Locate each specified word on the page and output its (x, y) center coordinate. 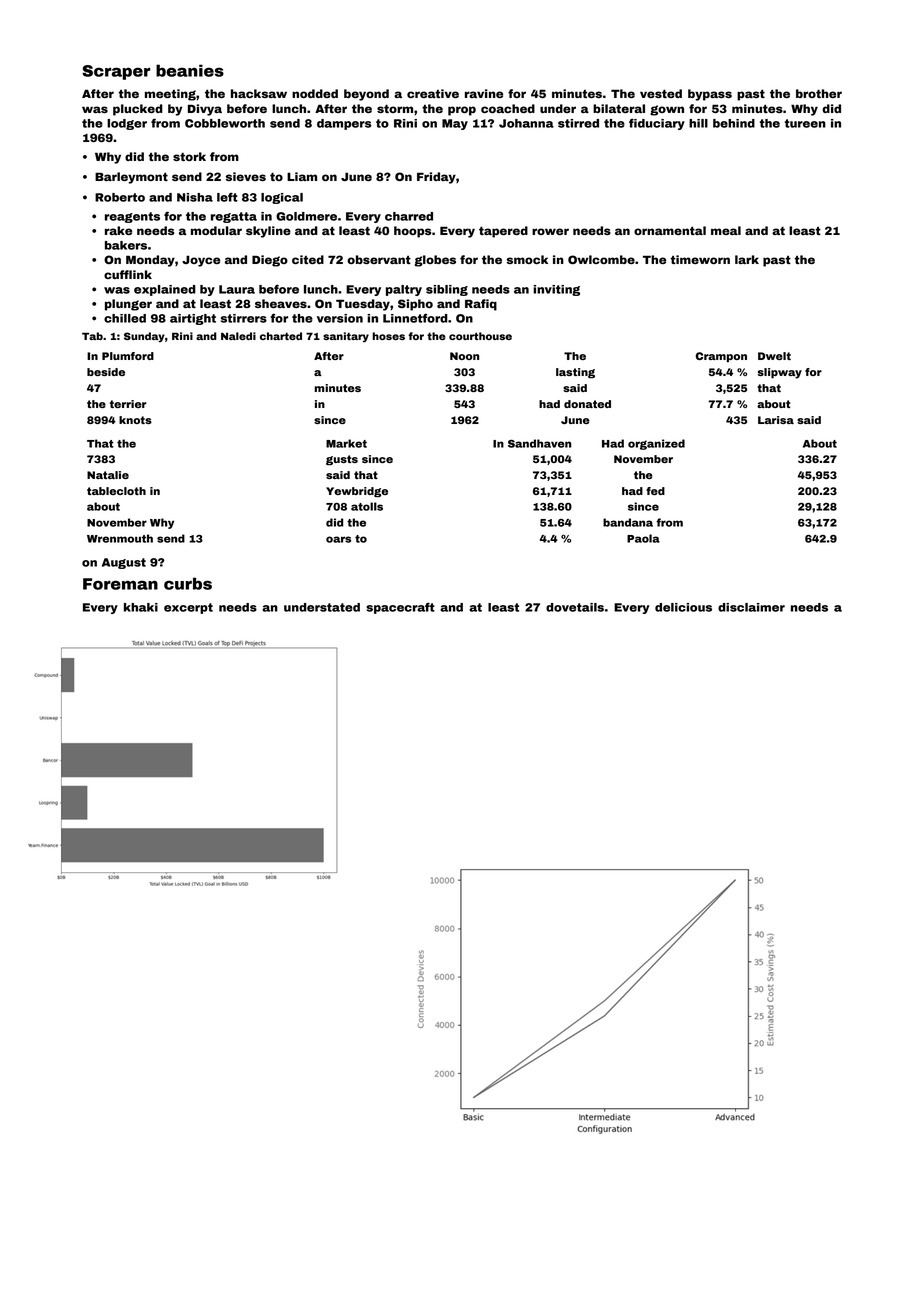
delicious (683, 607)
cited (308, 259)
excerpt (188, 608)
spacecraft (400, 608)
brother (819, 93)
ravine (484, 93)
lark (747, 259)
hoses (388, 336)
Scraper (116, 72)
